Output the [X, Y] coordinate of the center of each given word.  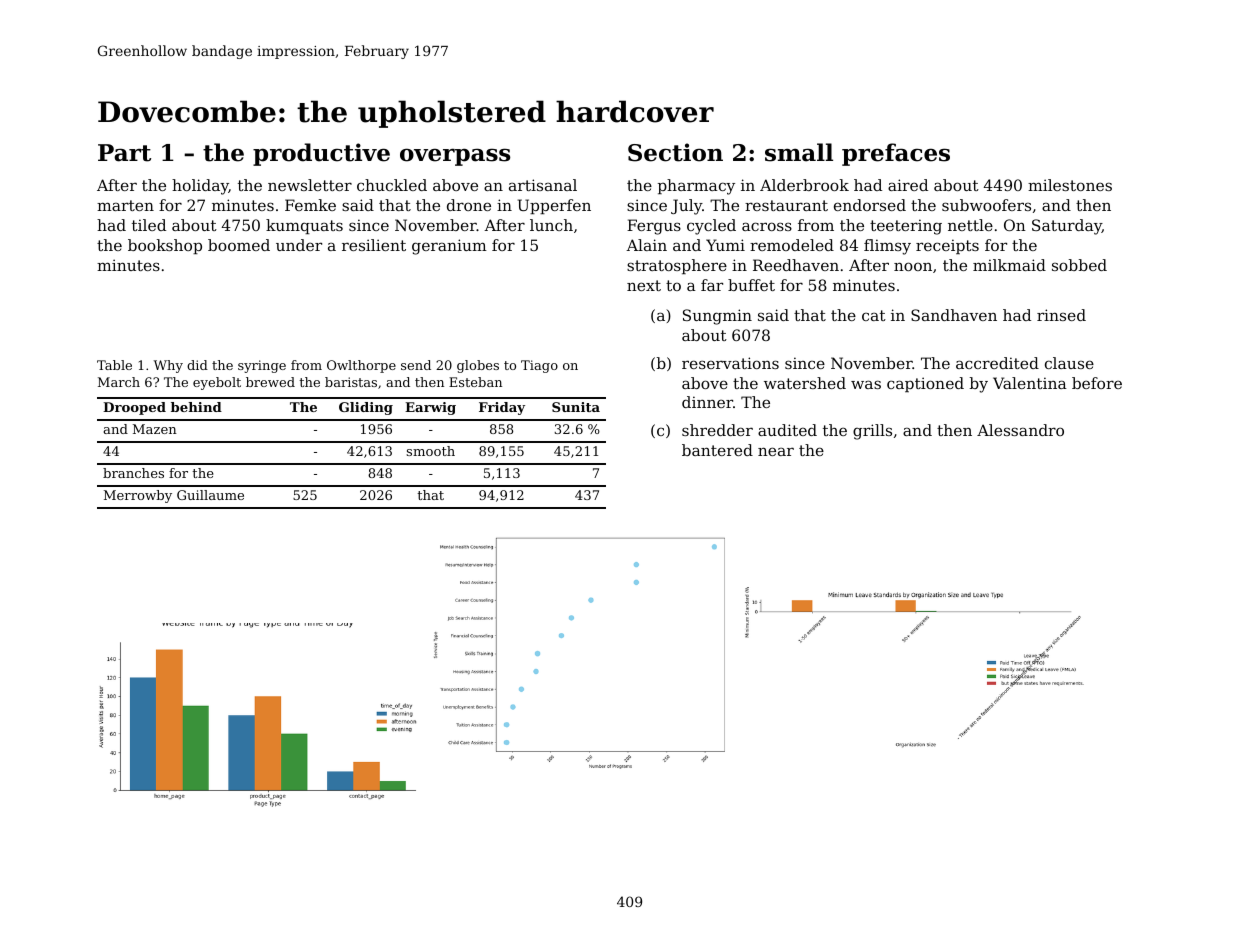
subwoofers [986, 205]
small [799, 152]
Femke [310, 205]
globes [478, 366]
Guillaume [210, 495]
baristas [351, 382]
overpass [455, 157]
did [197, 365]
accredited [997, 363]
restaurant [786, 205]
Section [675, 152]
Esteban [475, 382]
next [644, 285]
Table [114, 365]
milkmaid [1009, 265]
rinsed [1061, 315]
